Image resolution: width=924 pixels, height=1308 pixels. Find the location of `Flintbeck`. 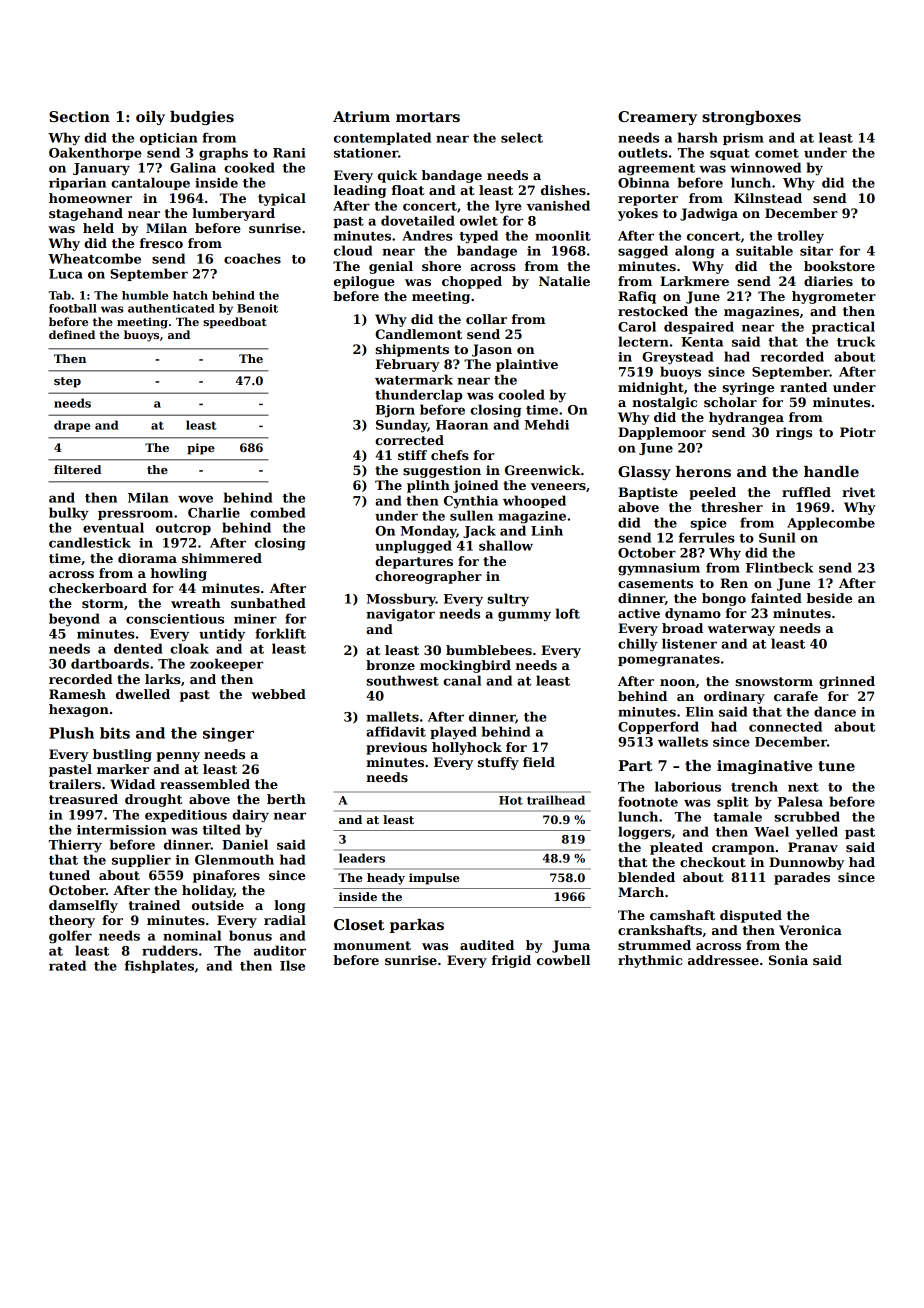

Flintbeck is located at coordinates (779, 567).
